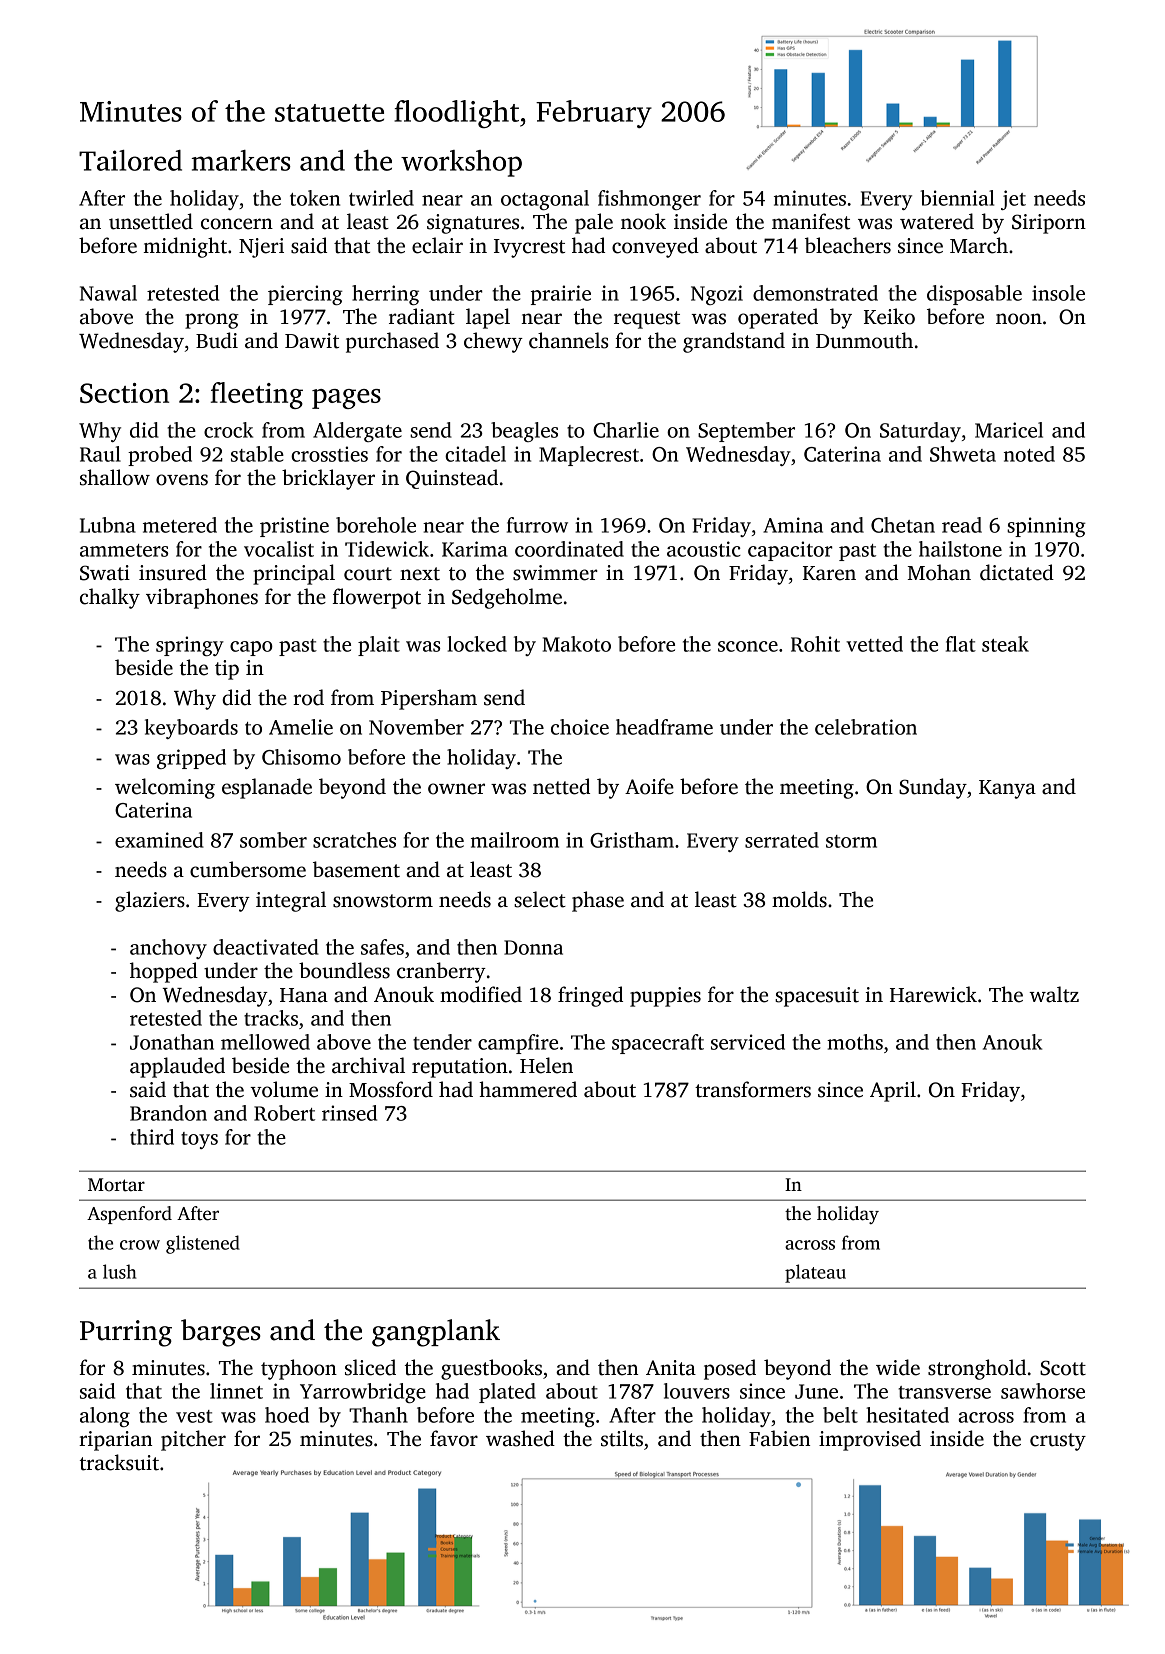 Image resolution: width=1165 pixels, height=1654 pixels. What do you see at coordinates (291, 901) in the document?
I see `integral` at bounding box center [291, 901].
